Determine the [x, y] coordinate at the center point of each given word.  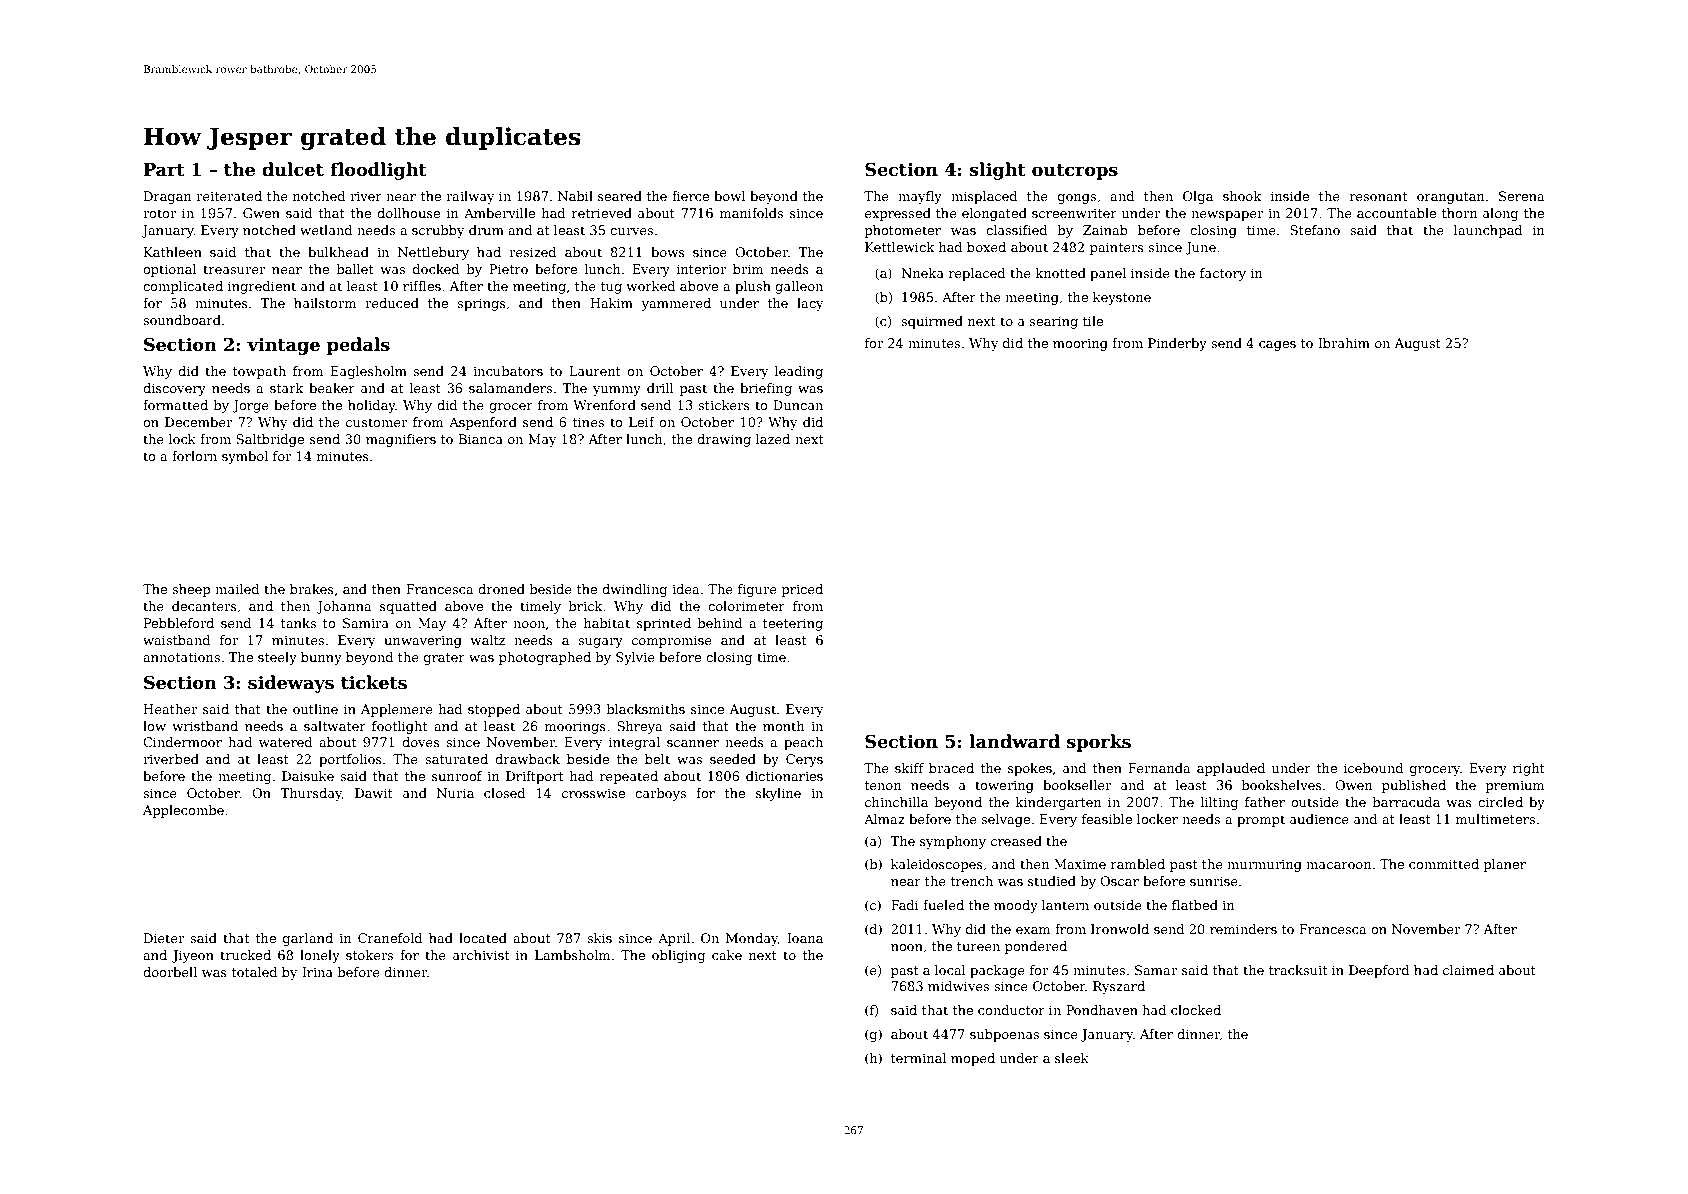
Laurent [595, 371]
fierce [690, 196]
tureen [978, 946]
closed [504, 793]
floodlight [378, 171]
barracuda [1406, 802]
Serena [1522, 196]
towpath [259, 372]
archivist [481, 955]
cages [1277, 346]
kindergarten [1059, 803]
